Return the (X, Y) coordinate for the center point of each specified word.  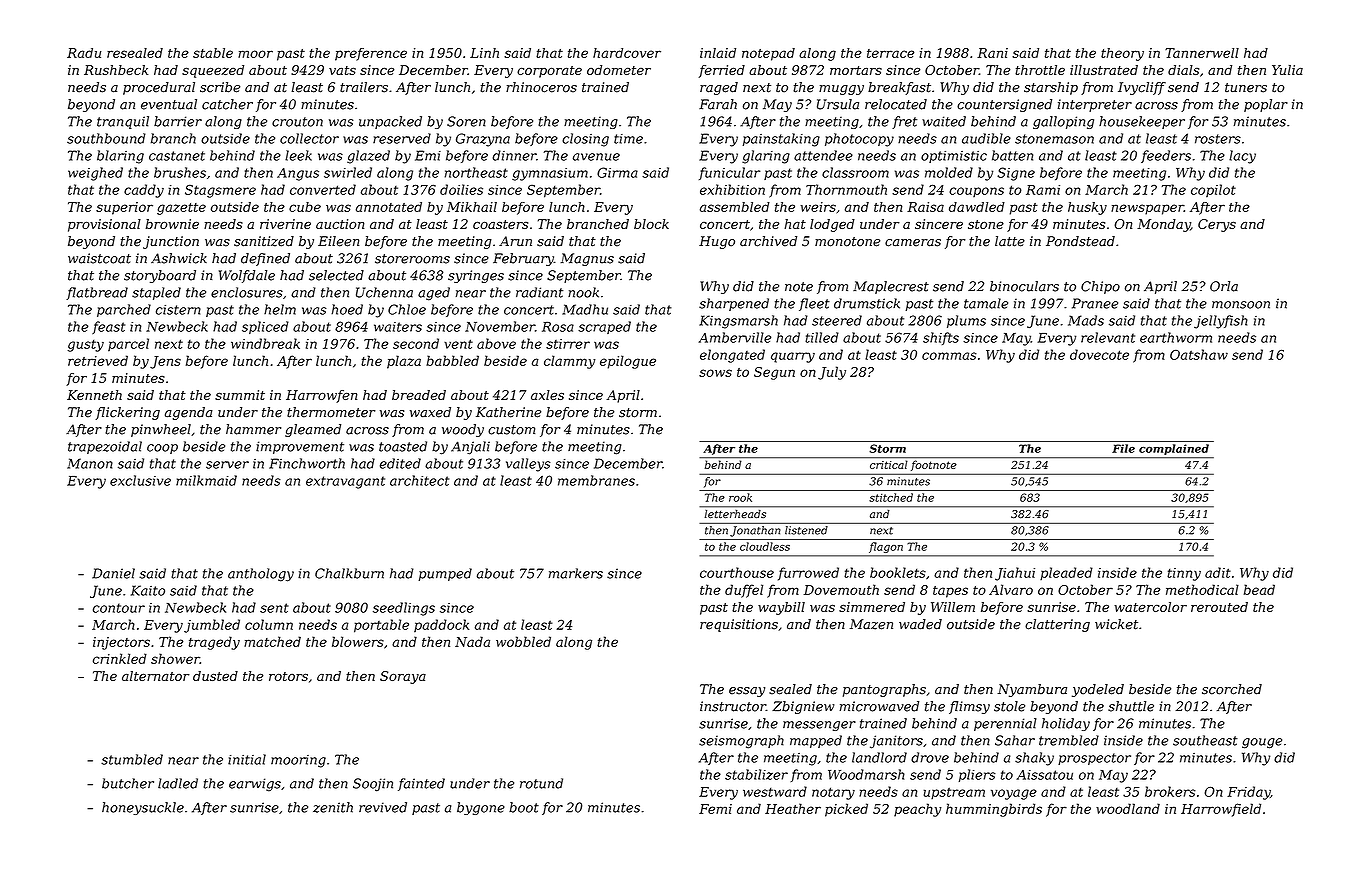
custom (511, 430)
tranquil (123, 122)
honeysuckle (143, 808)
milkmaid (206, 480)
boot (524, 807)
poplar (1266, 105)
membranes (596, 480)
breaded (419, 395)
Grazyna (483, 140)
